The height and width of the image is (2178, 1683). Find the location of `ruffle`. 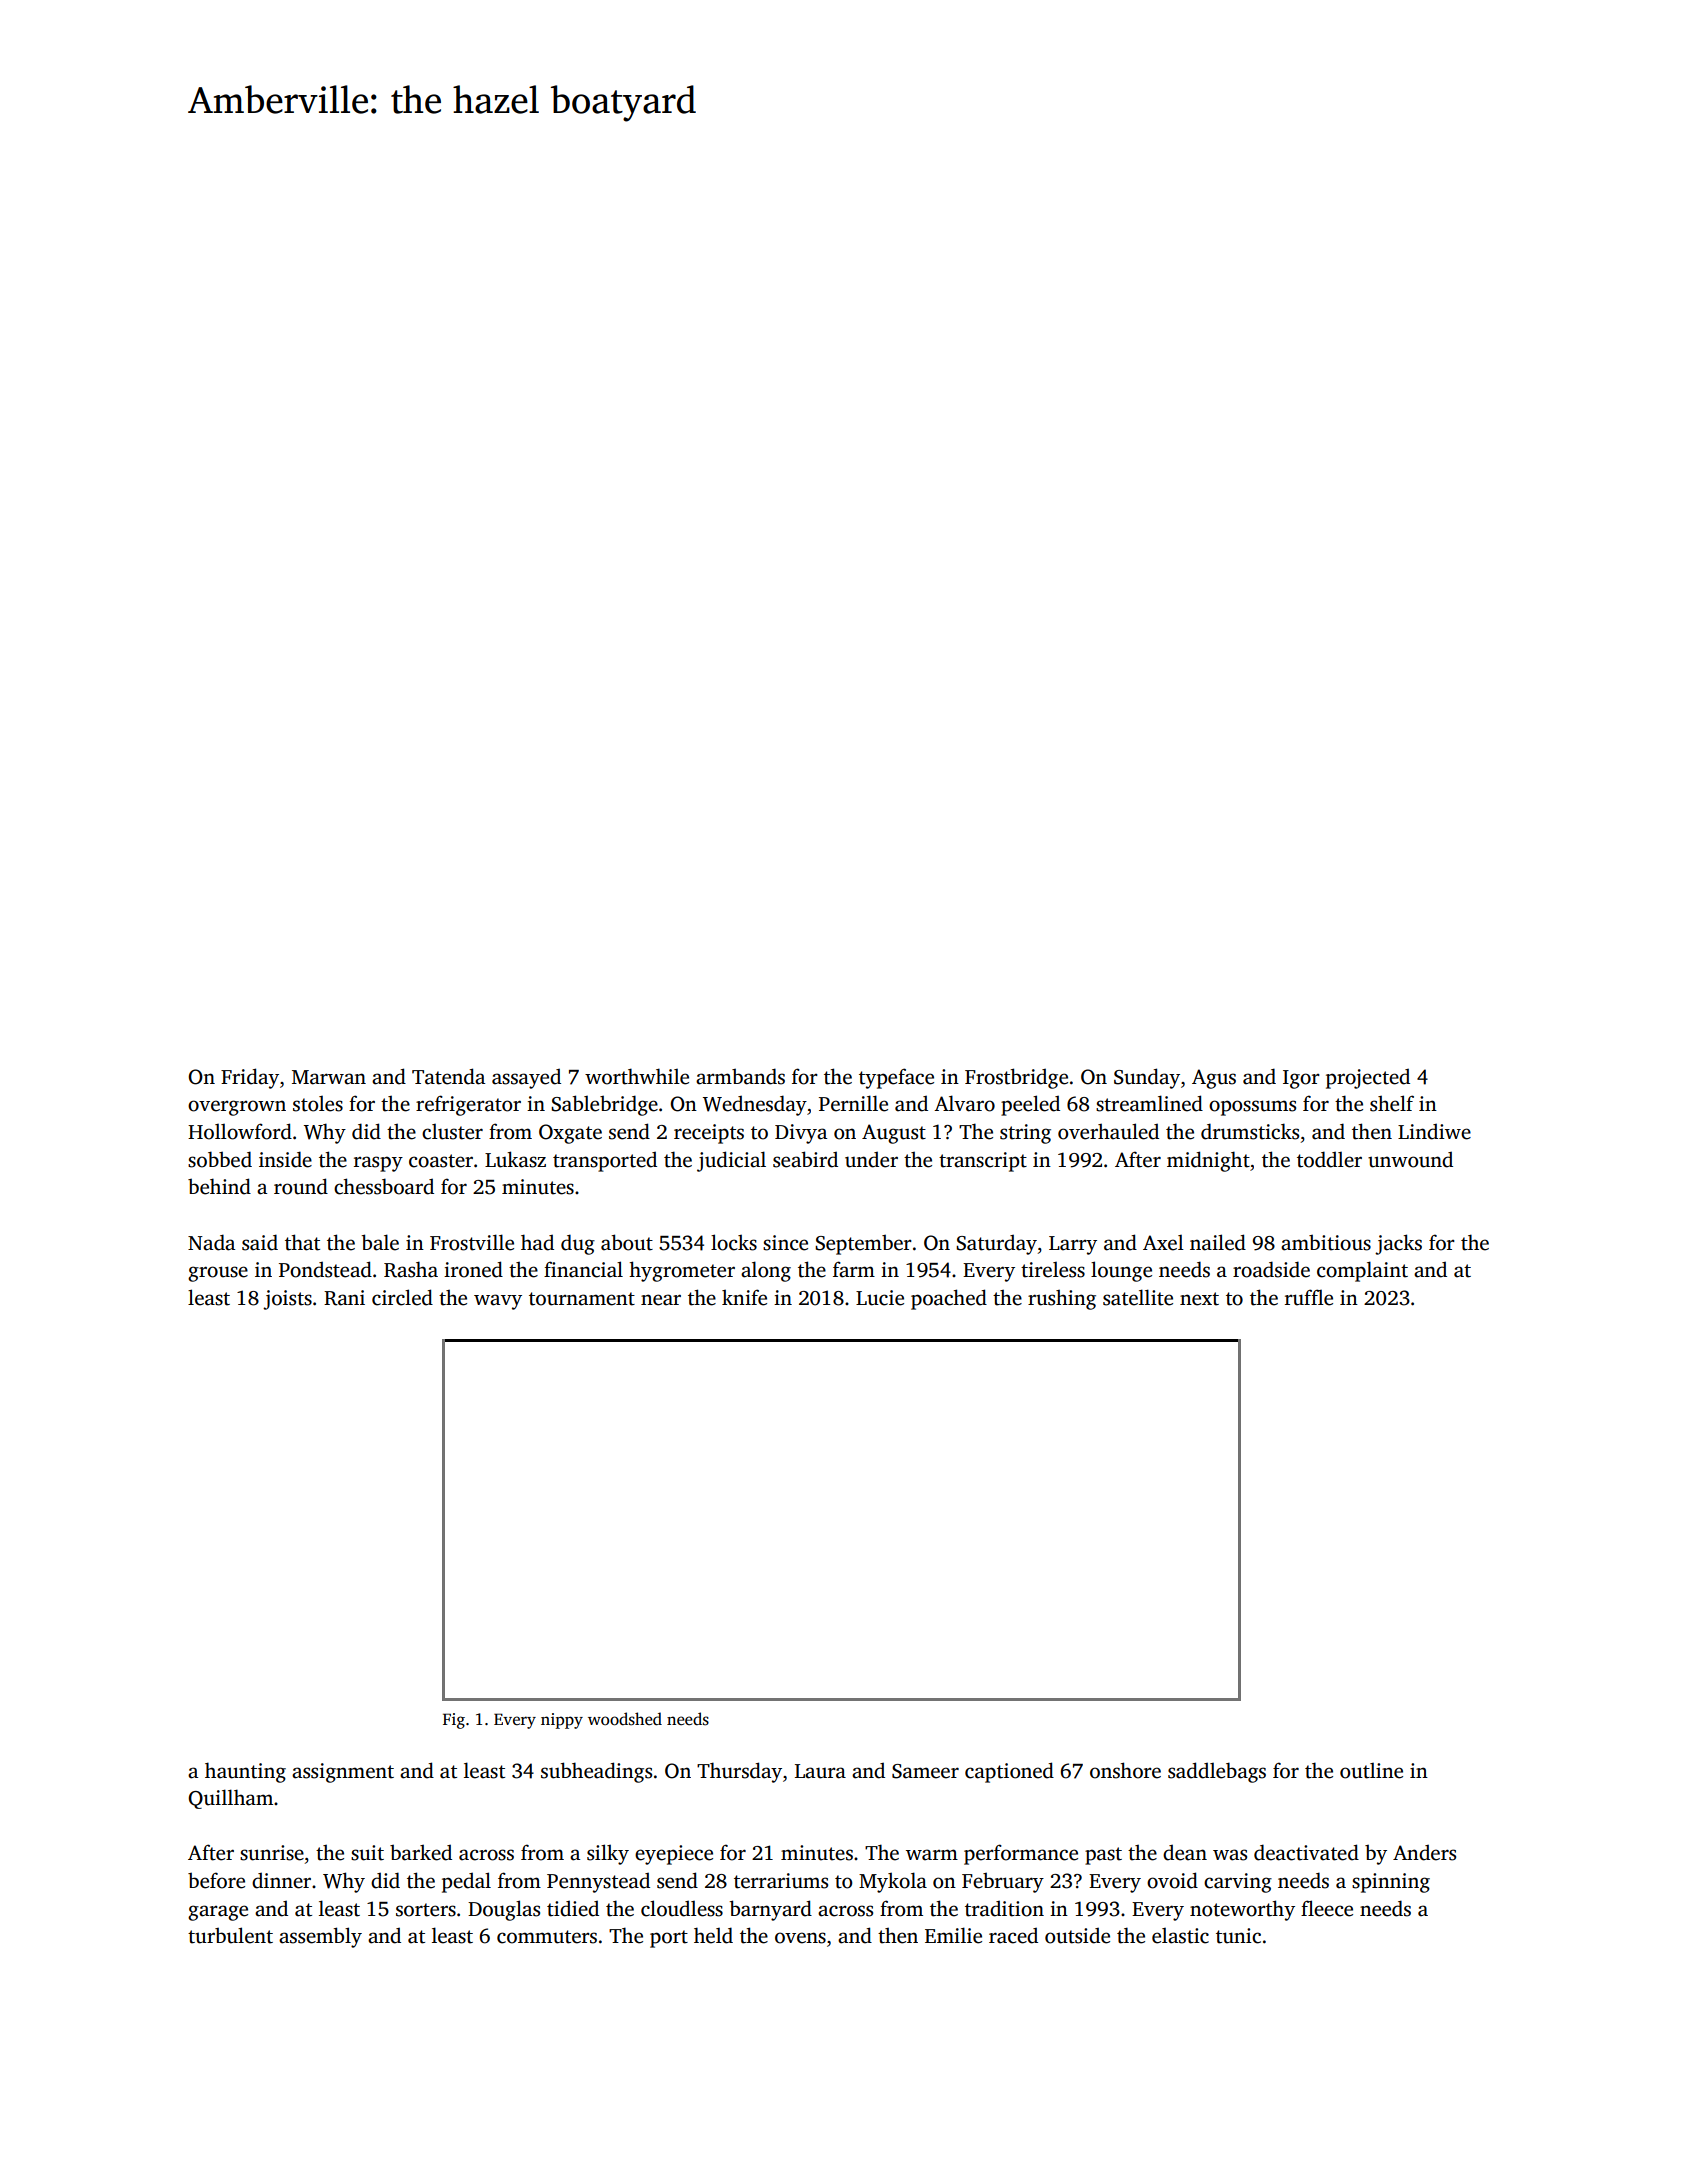

ruffle is located at coordinates (1309, 1297).
